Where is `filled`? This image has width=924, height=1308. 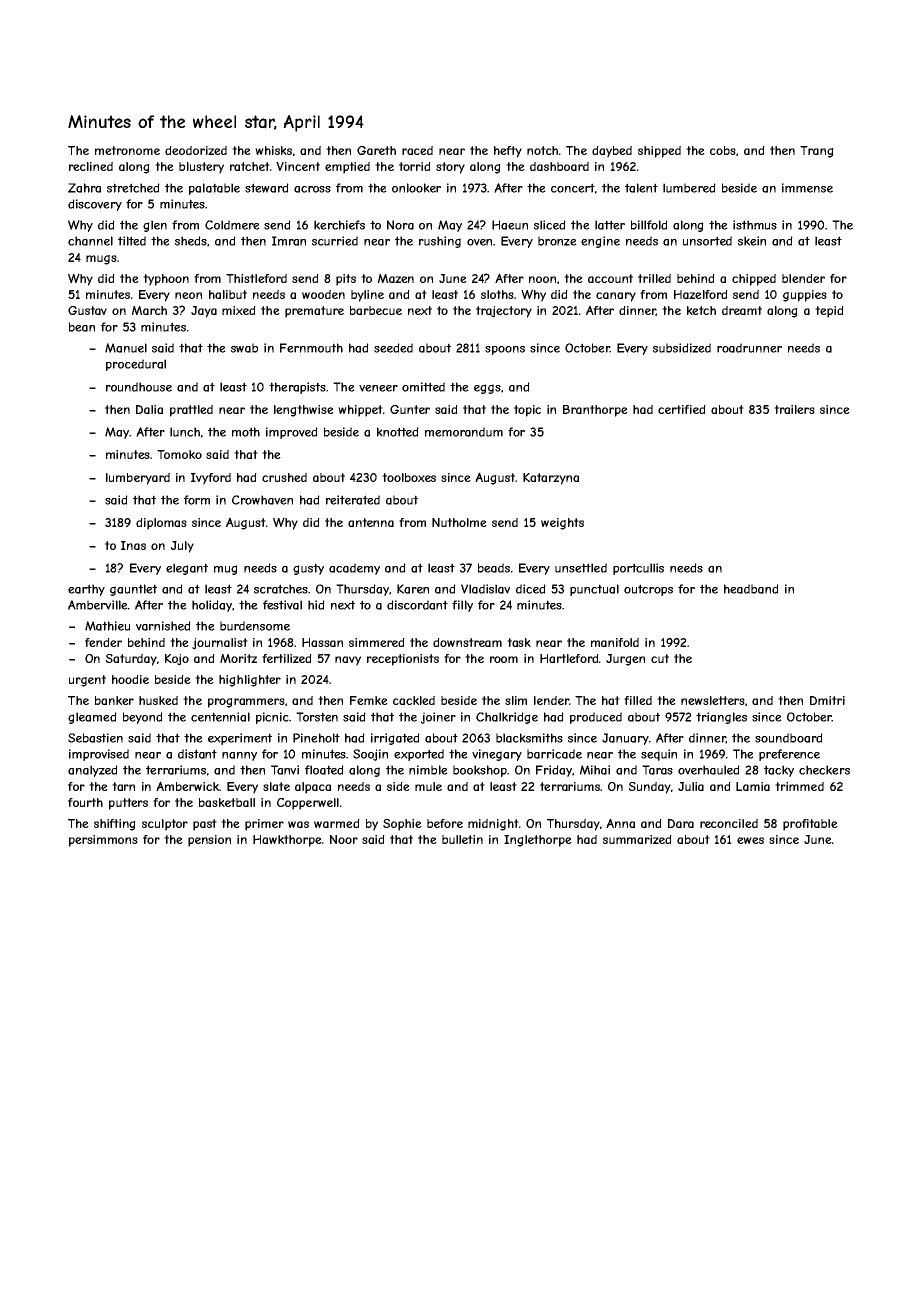
filled is located at coordinates (638, 700).
